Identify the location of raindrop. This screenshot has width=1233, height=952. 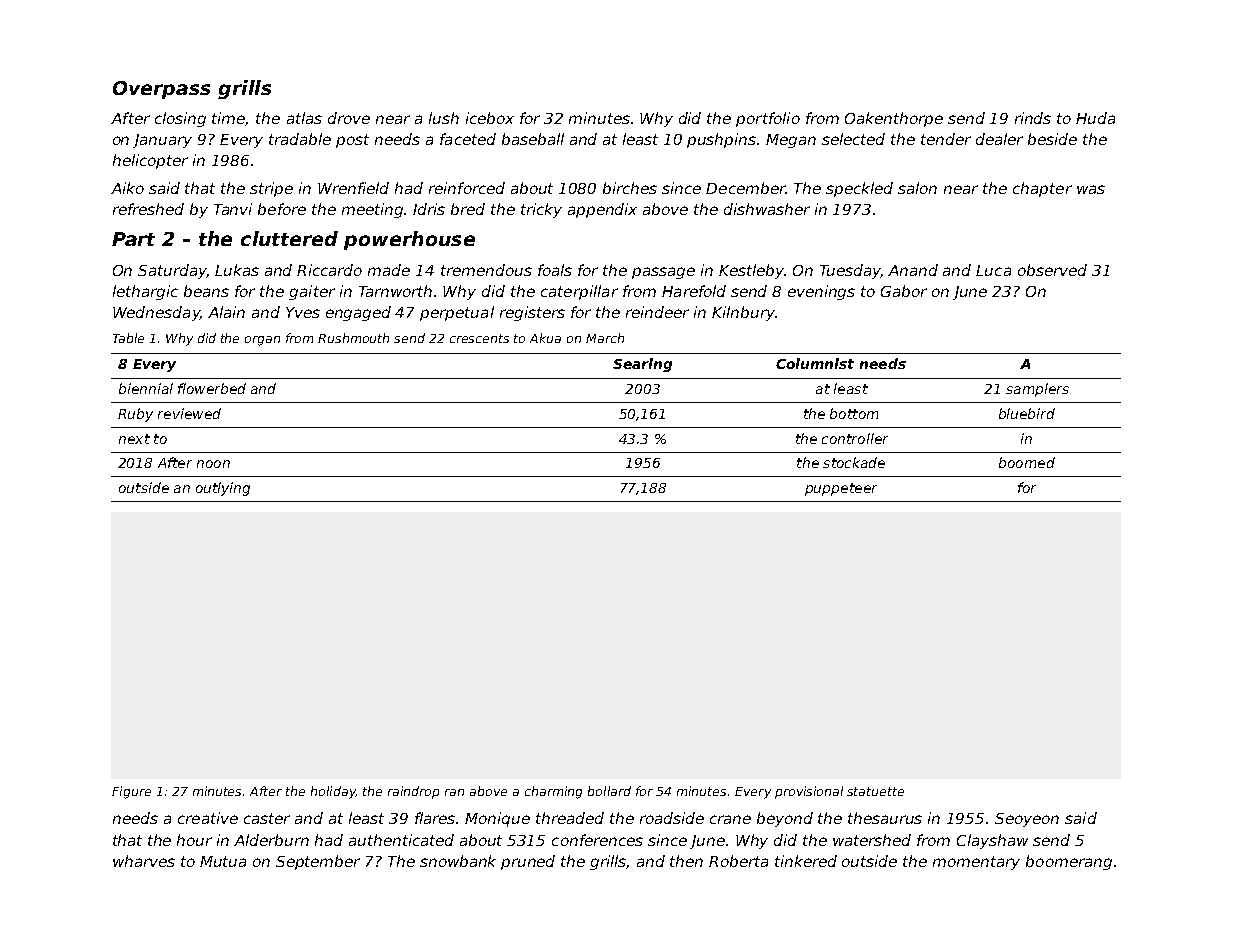
(413, 792).
